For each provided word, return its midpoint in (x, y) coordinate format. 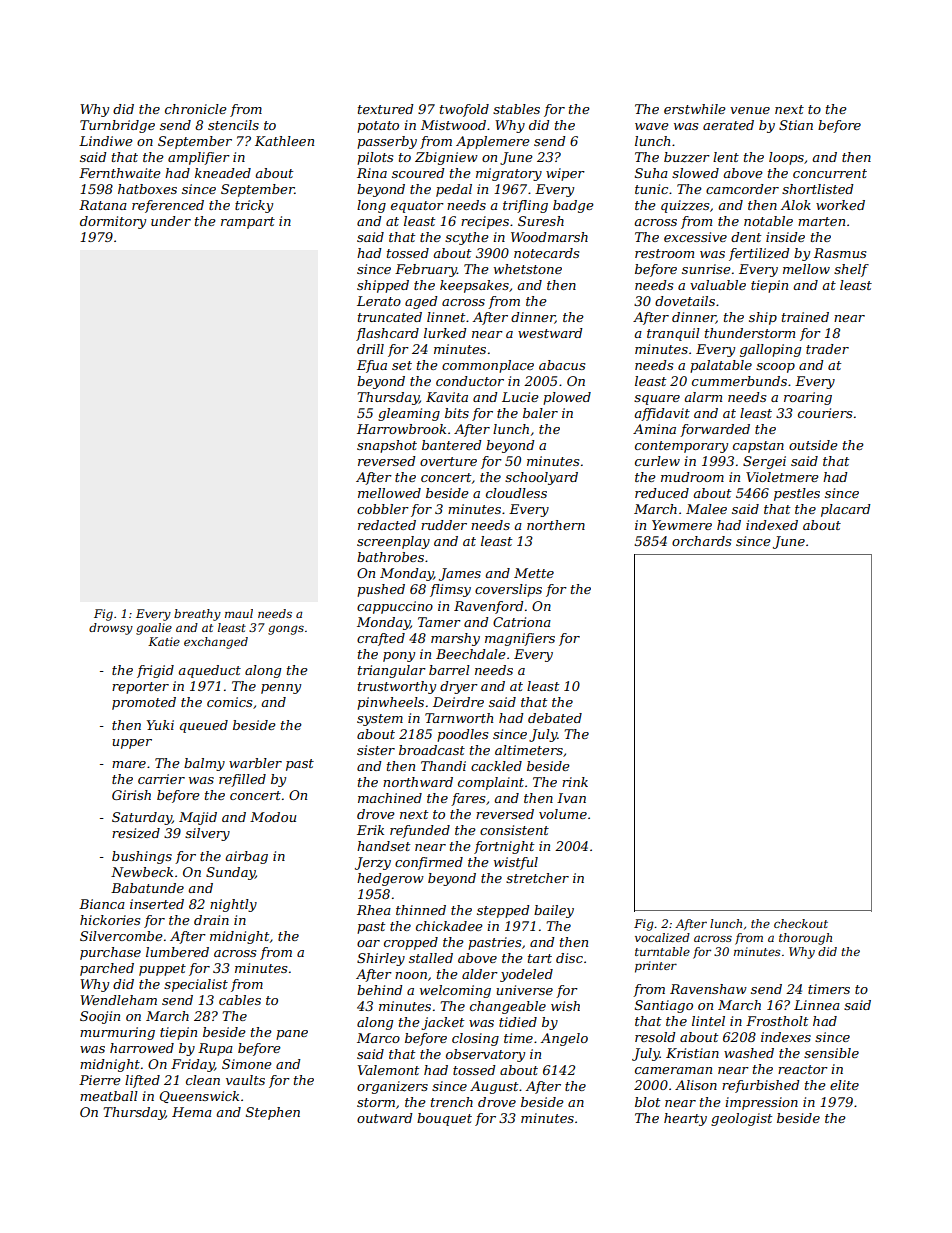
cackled (496, 766)
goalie (154, 629)
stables (516, 109)
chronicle (196, 109)
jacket (442, 1023)
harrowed (142, 1048)
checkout (801, 923)
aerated (728, 125)
